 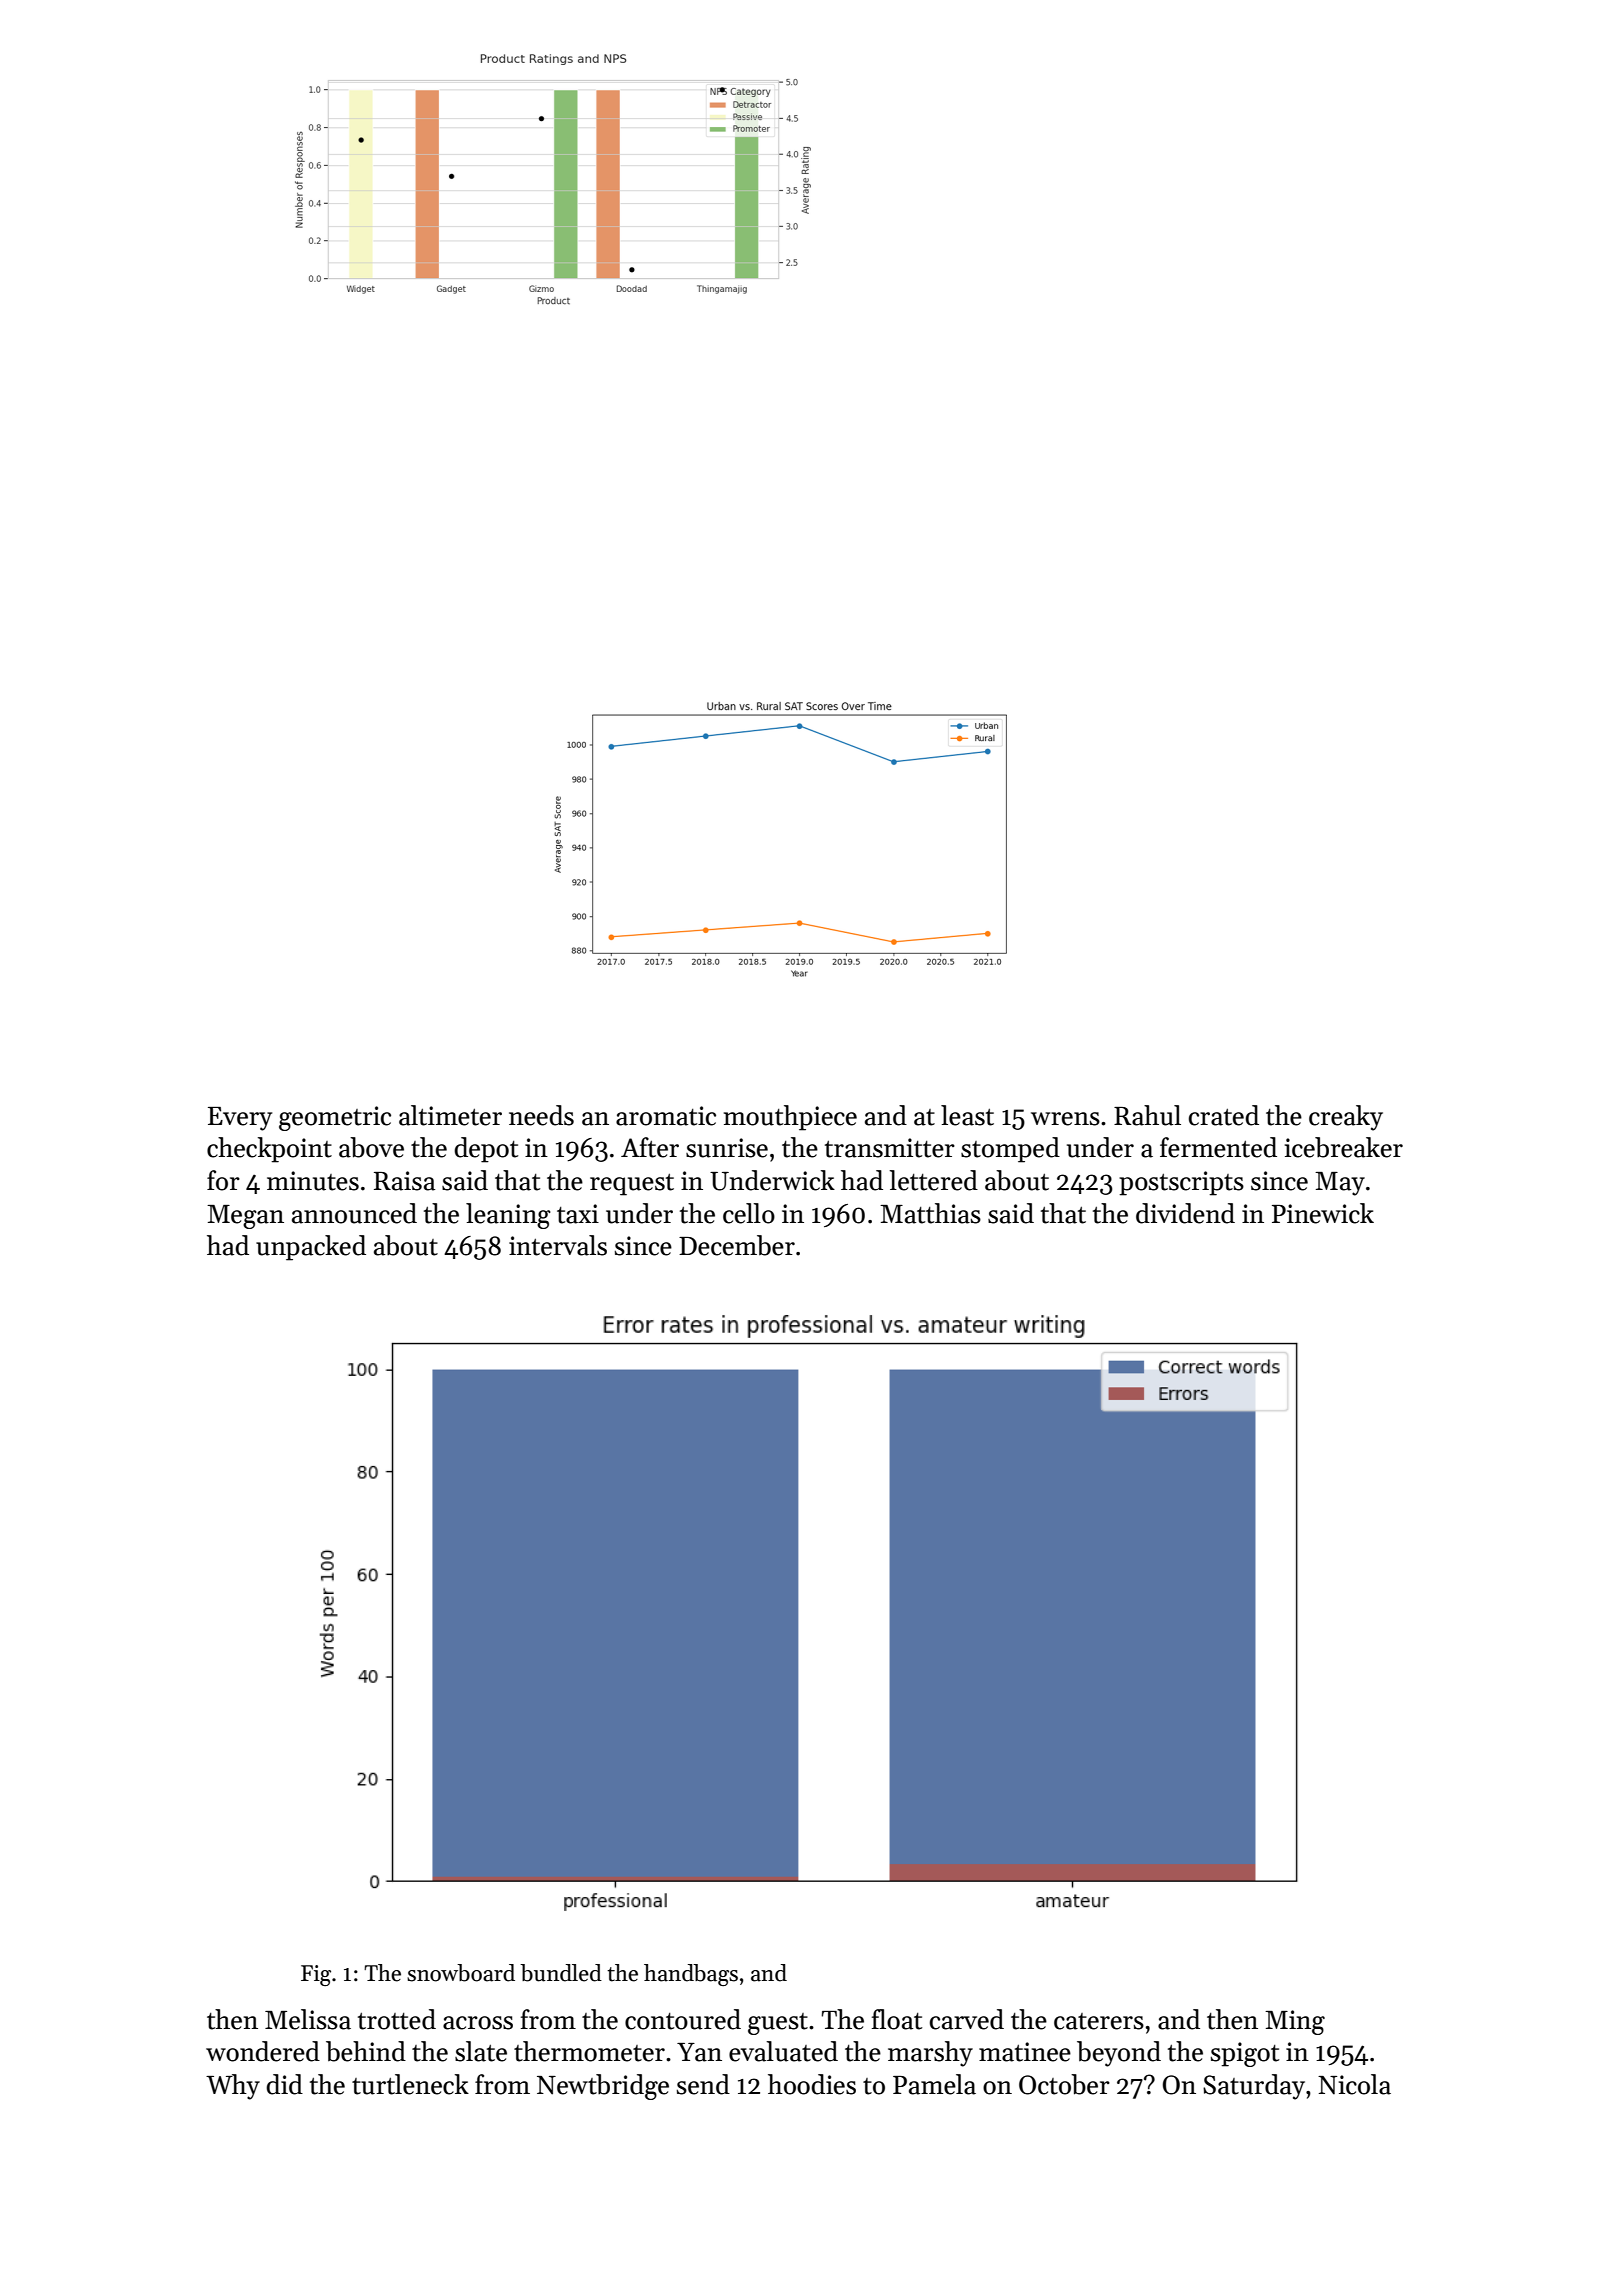 I want to click on Newtbridge, so click(x=603, y=2087).
